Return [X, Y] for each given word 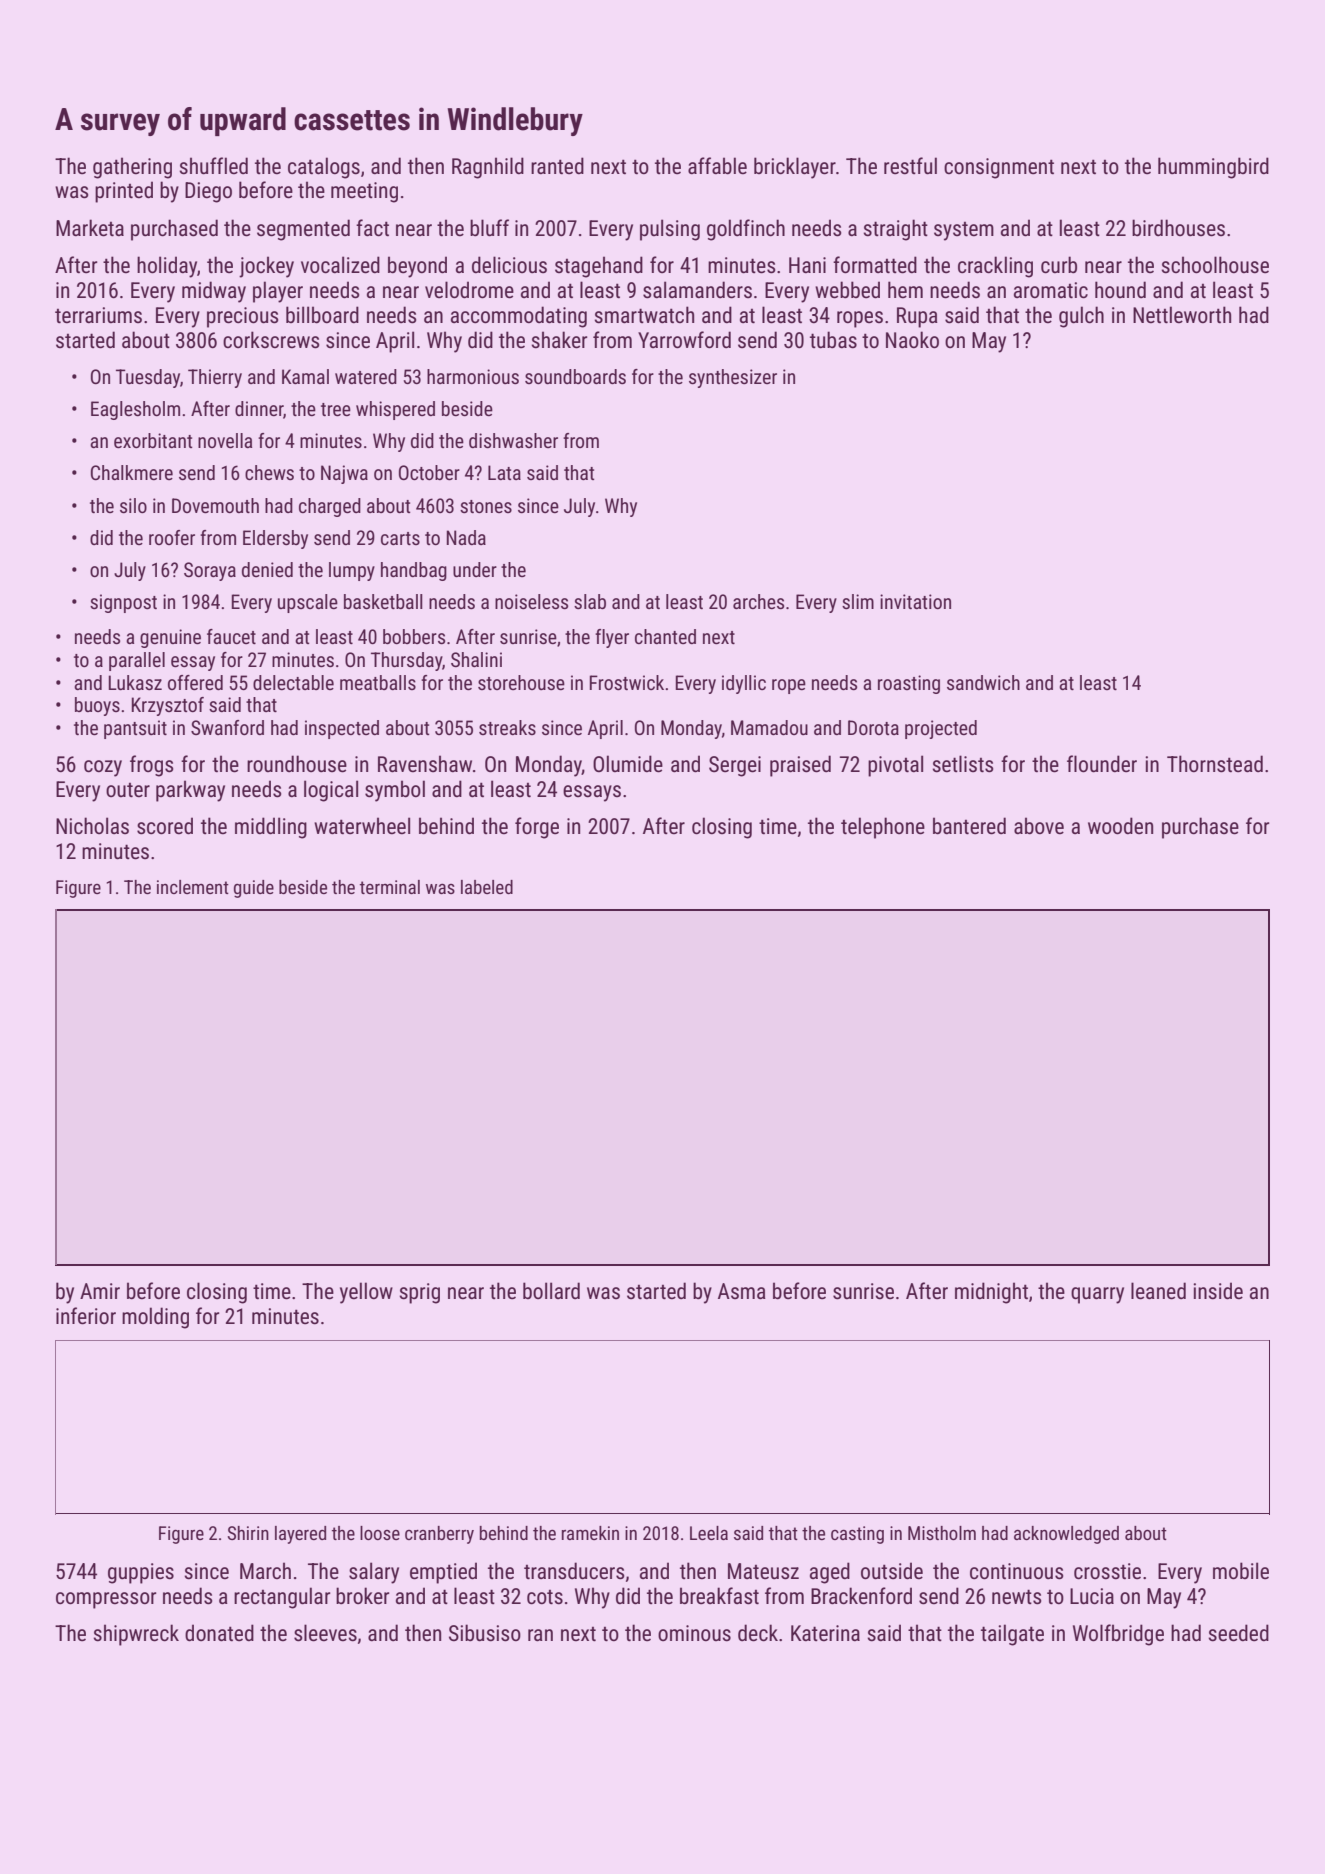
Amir [100, 1291]
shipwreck [136, 1635]
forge [537, 828]
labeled [487, 887]
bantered [969, 826]
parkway [190, 791]
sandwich [983, 682]
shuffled [214, 166]
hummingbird [1213, 168]
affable [717, 165]
